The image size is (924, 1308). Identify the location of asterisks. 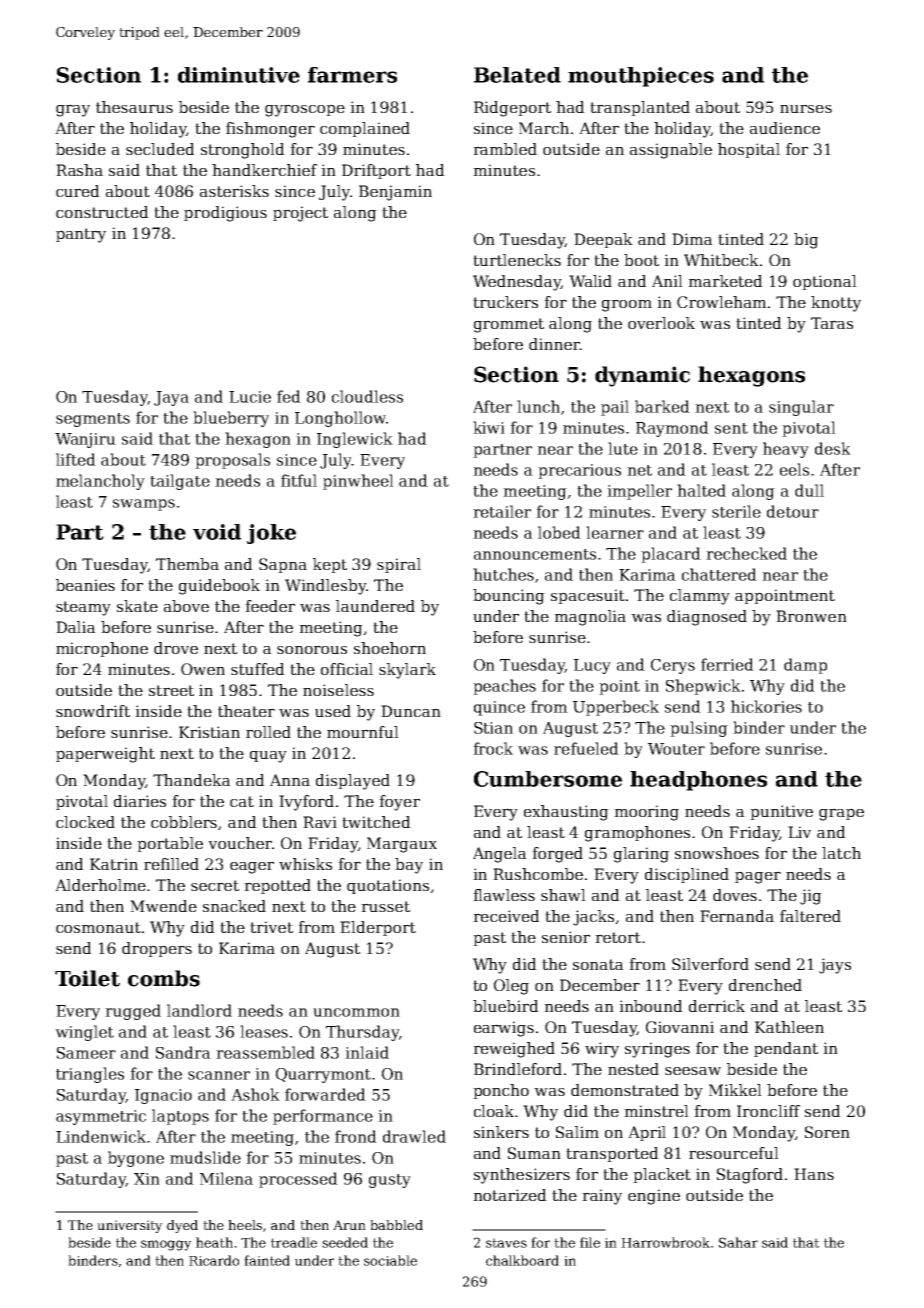
(234, 191).
